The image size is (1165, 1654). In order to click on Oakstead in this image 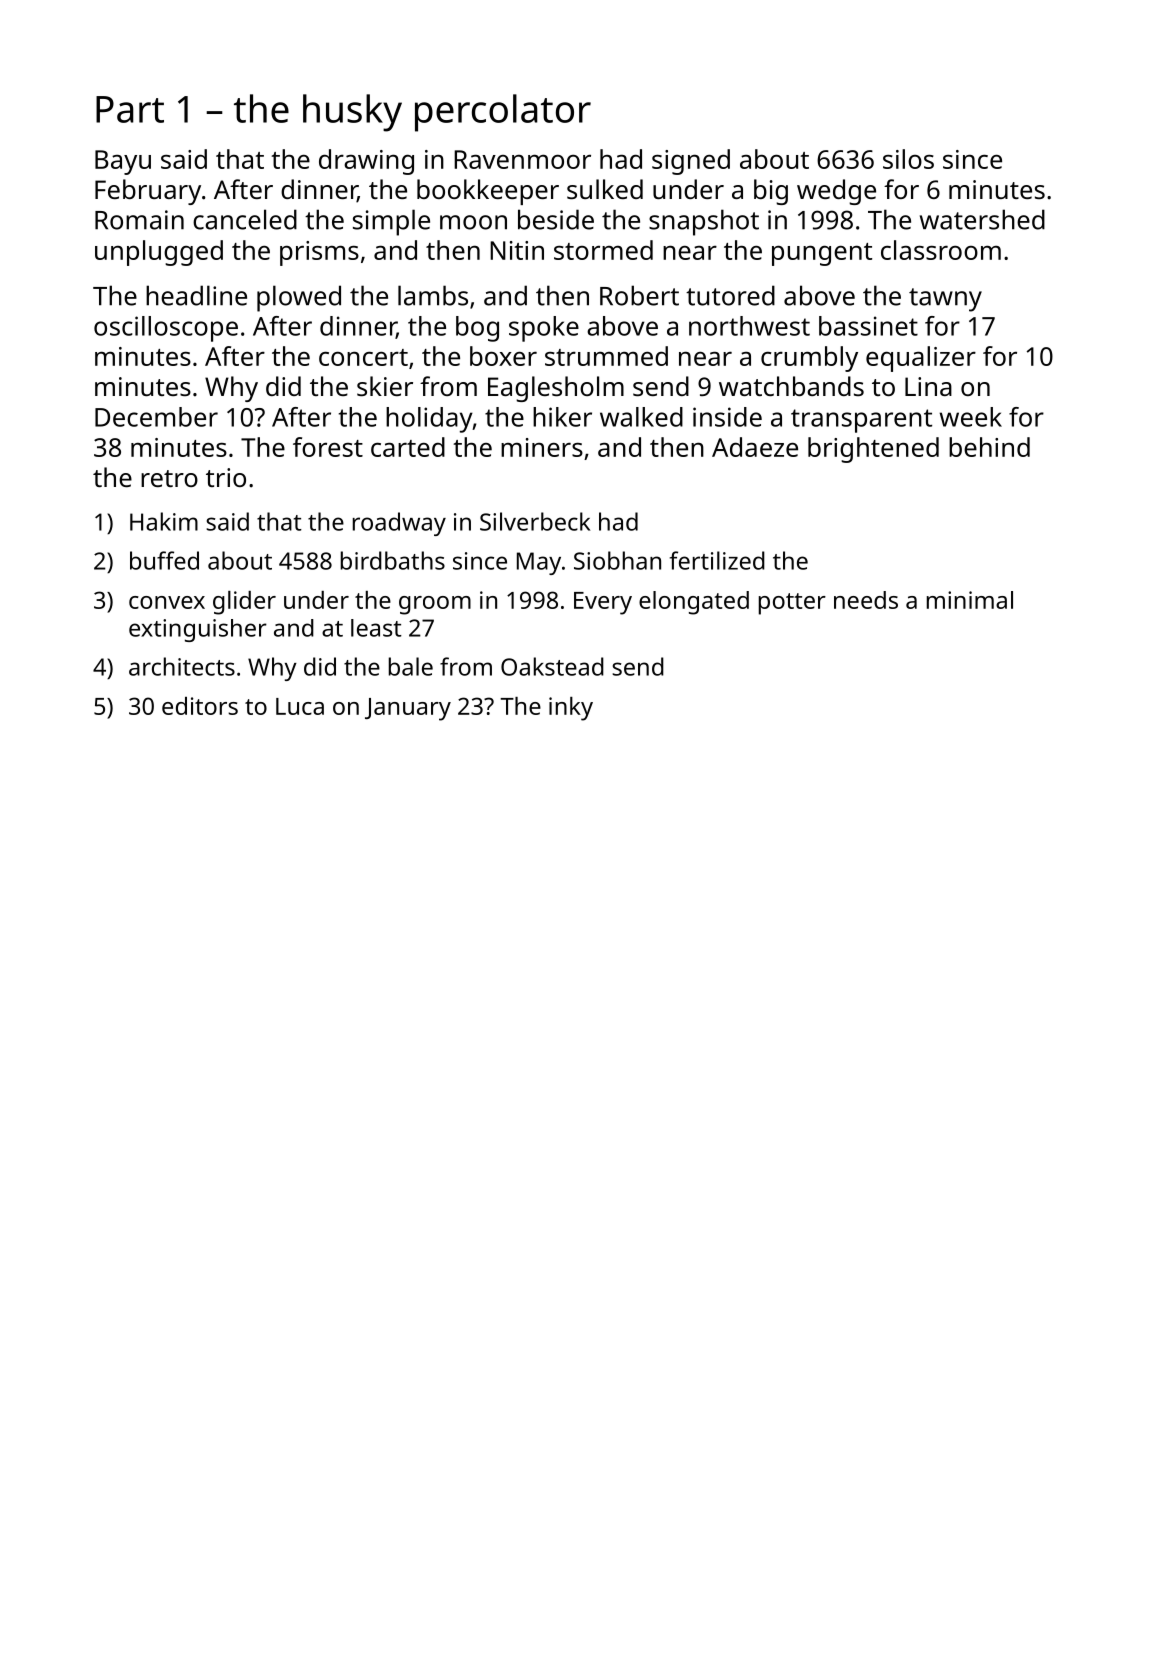, I will do `click(552, 666)`.
